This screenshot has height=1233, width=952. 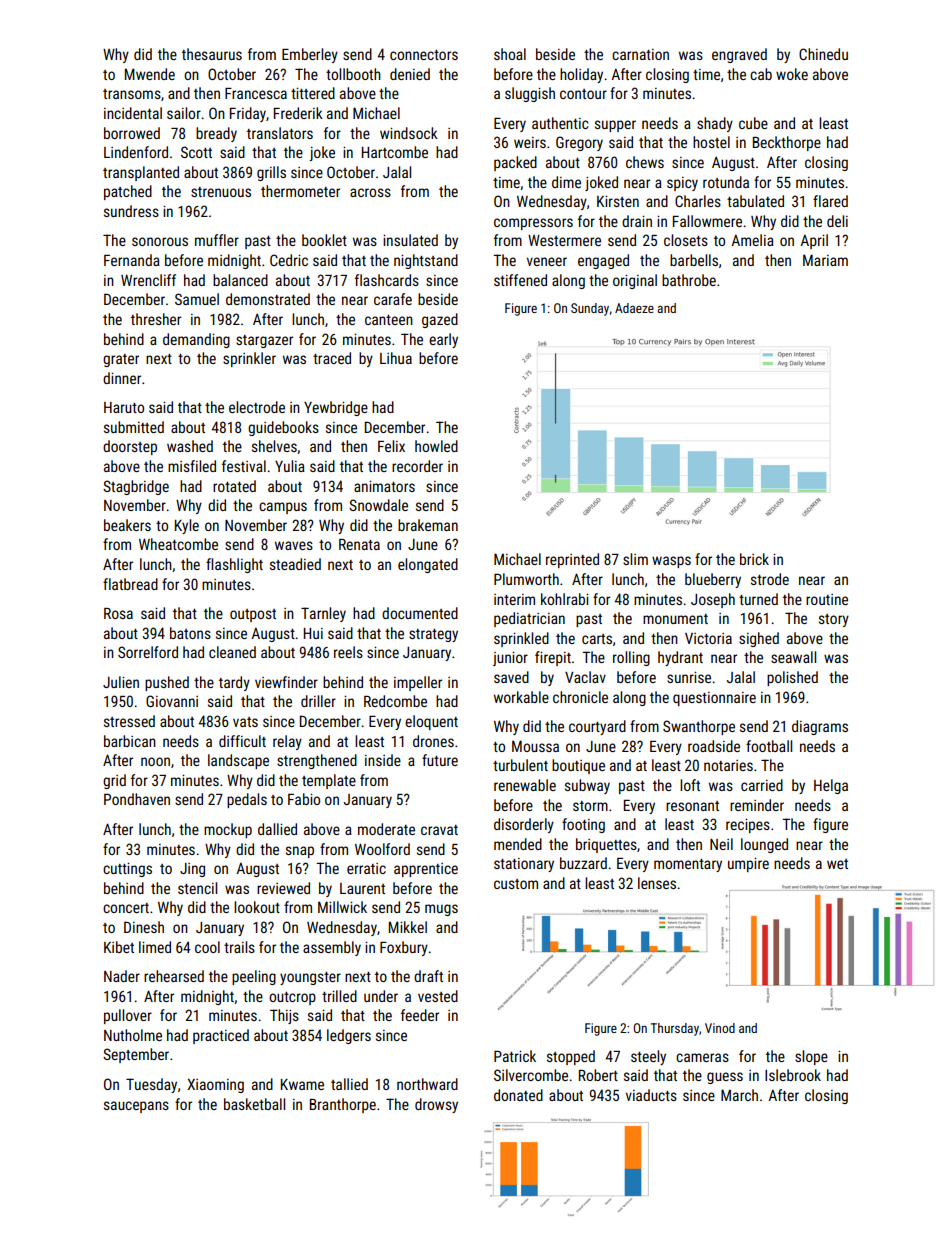 I want to click on howled, so click(x=436, y=446).
